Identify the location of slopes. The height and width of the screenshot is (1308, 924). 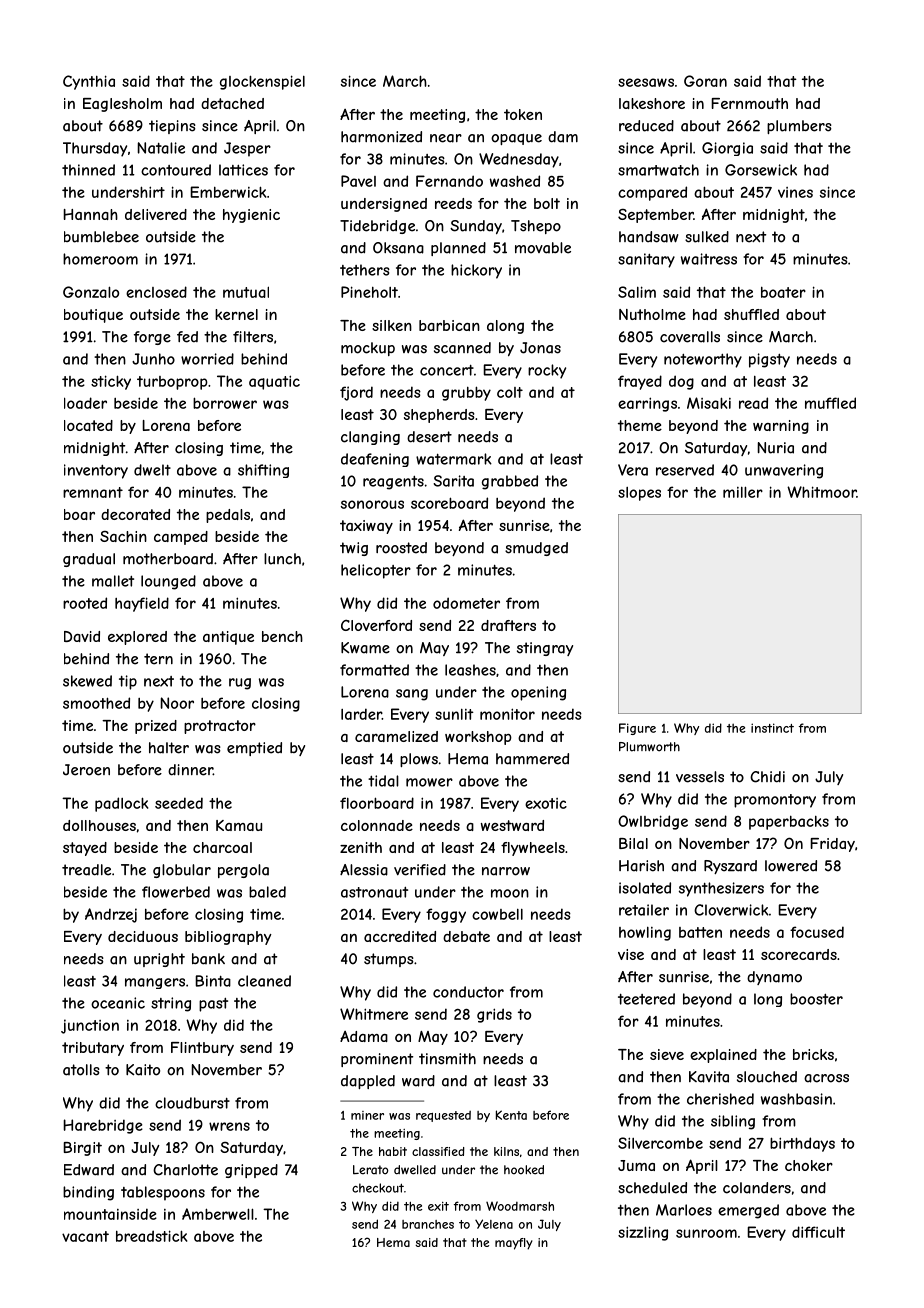
(639, 494).
